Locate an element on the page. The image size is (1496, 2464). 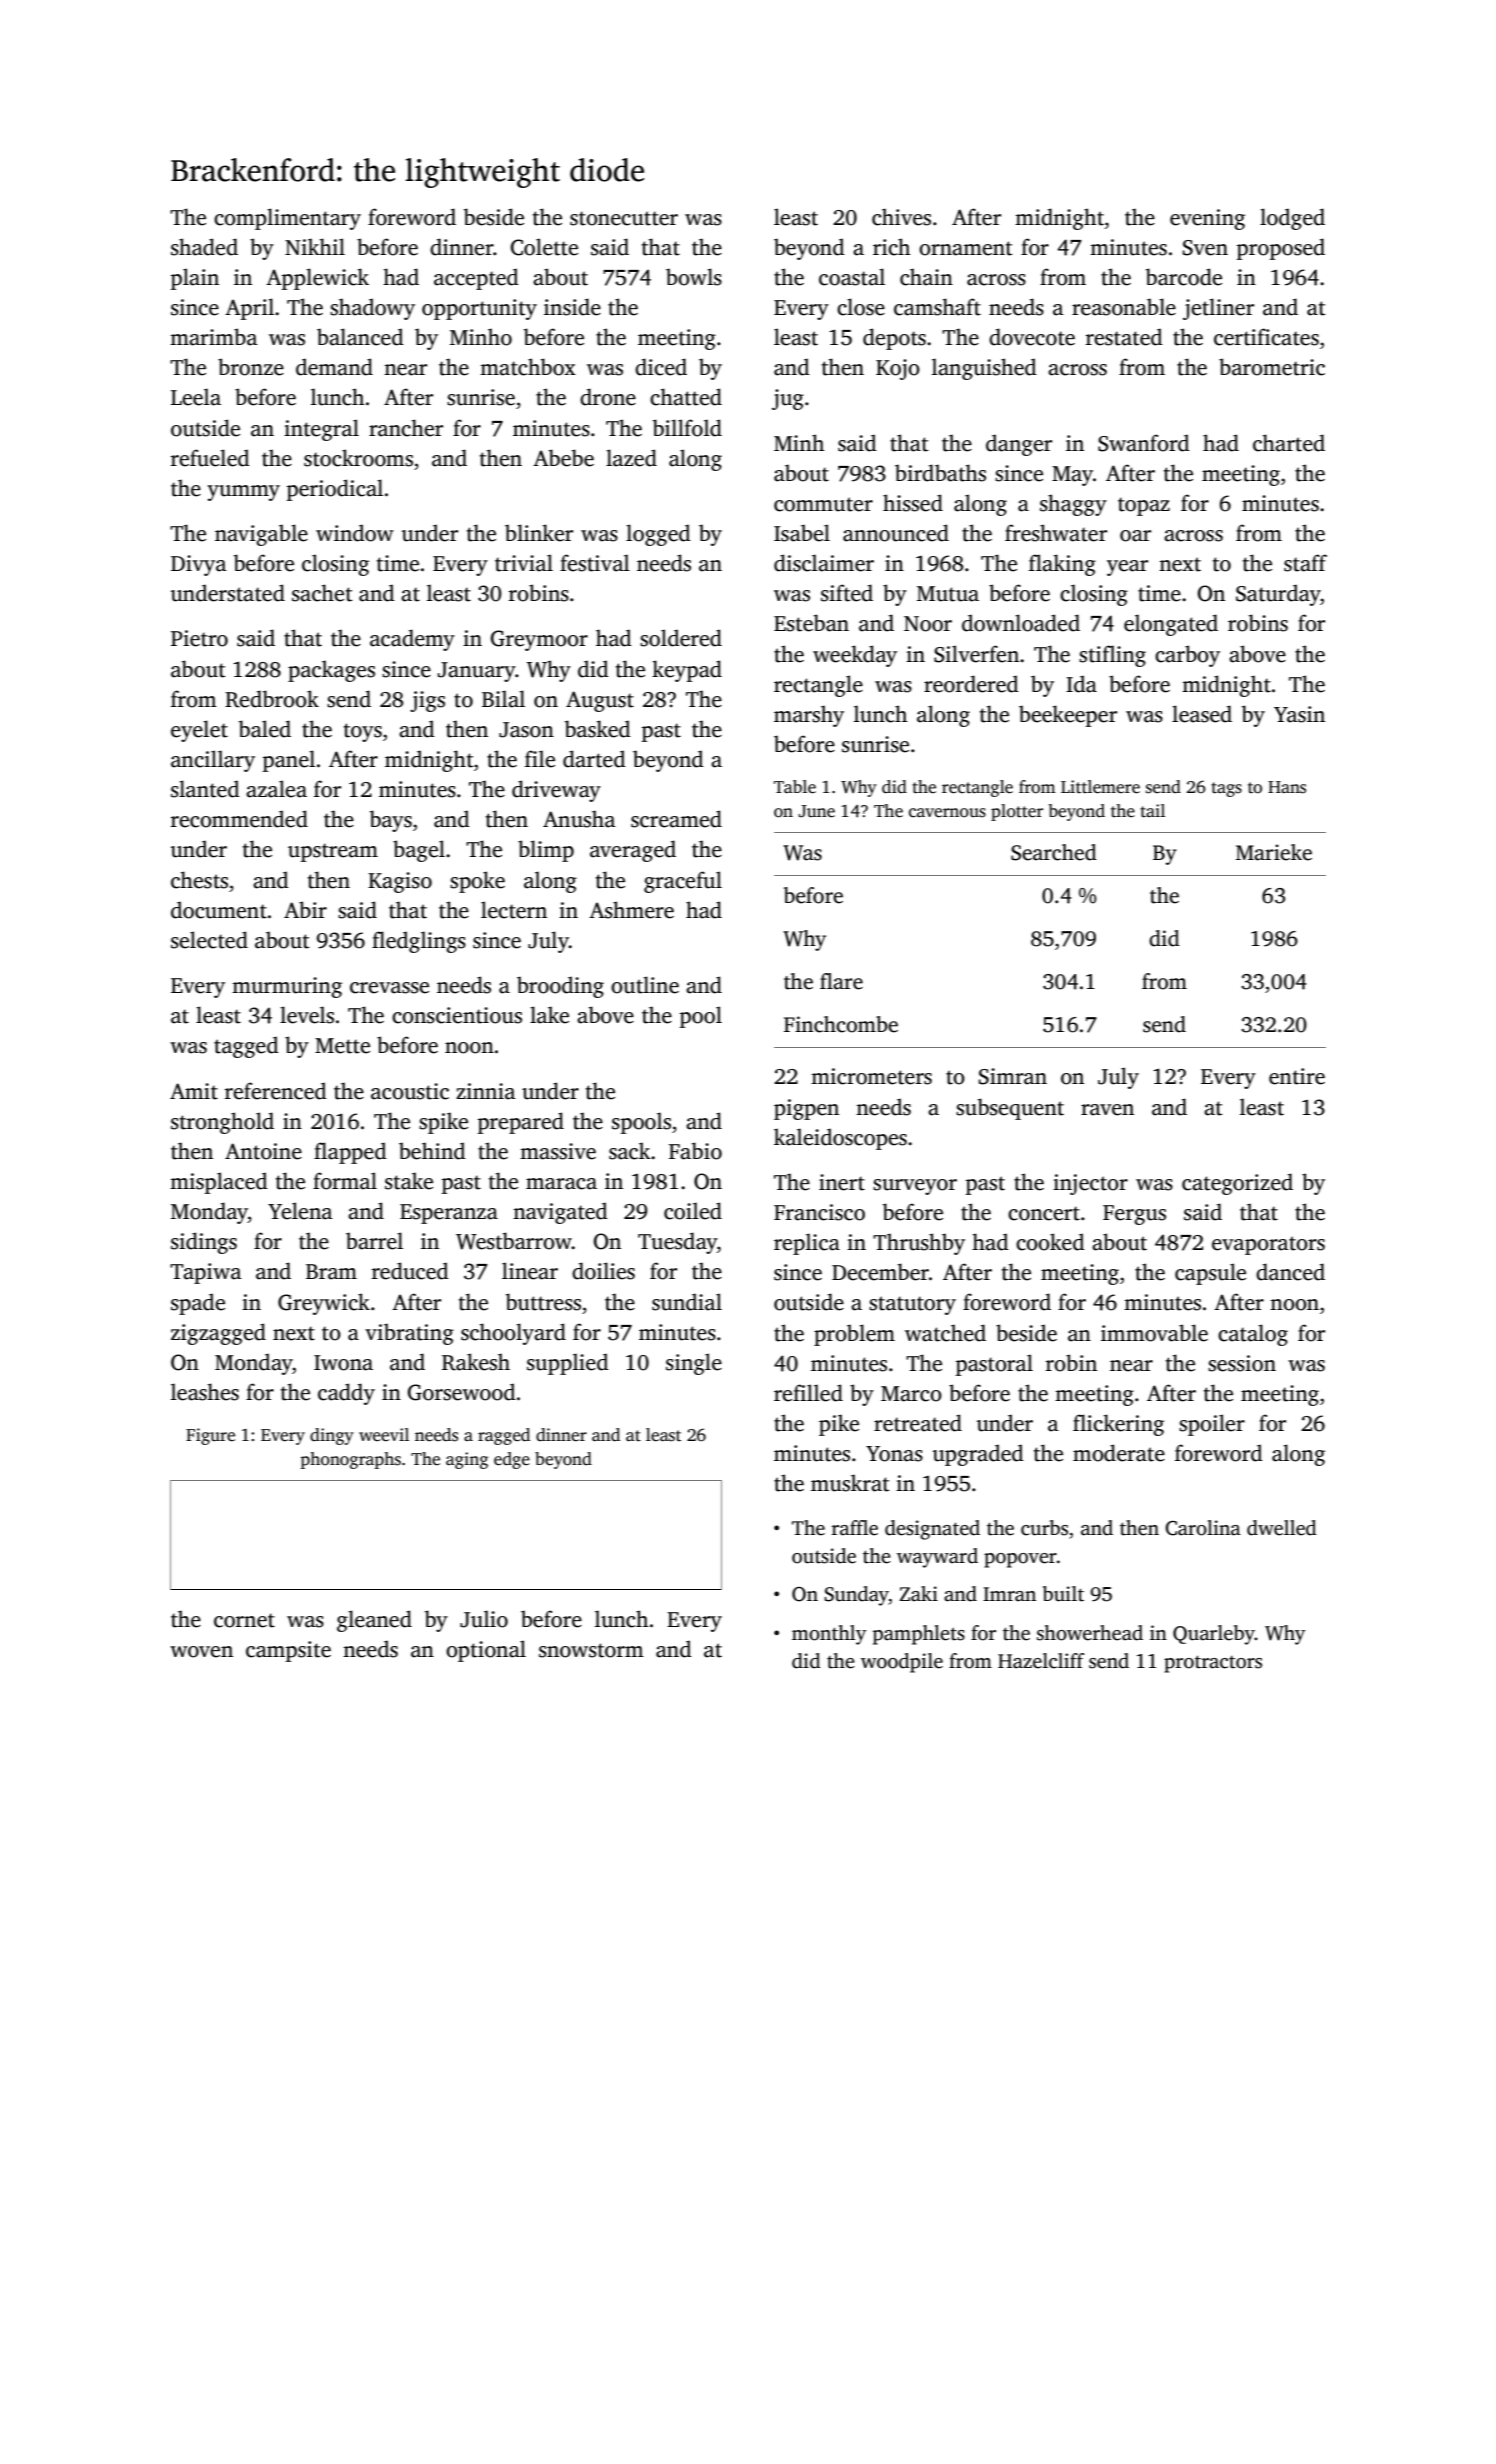
stonecutter is located at coordinates (624, 218).
